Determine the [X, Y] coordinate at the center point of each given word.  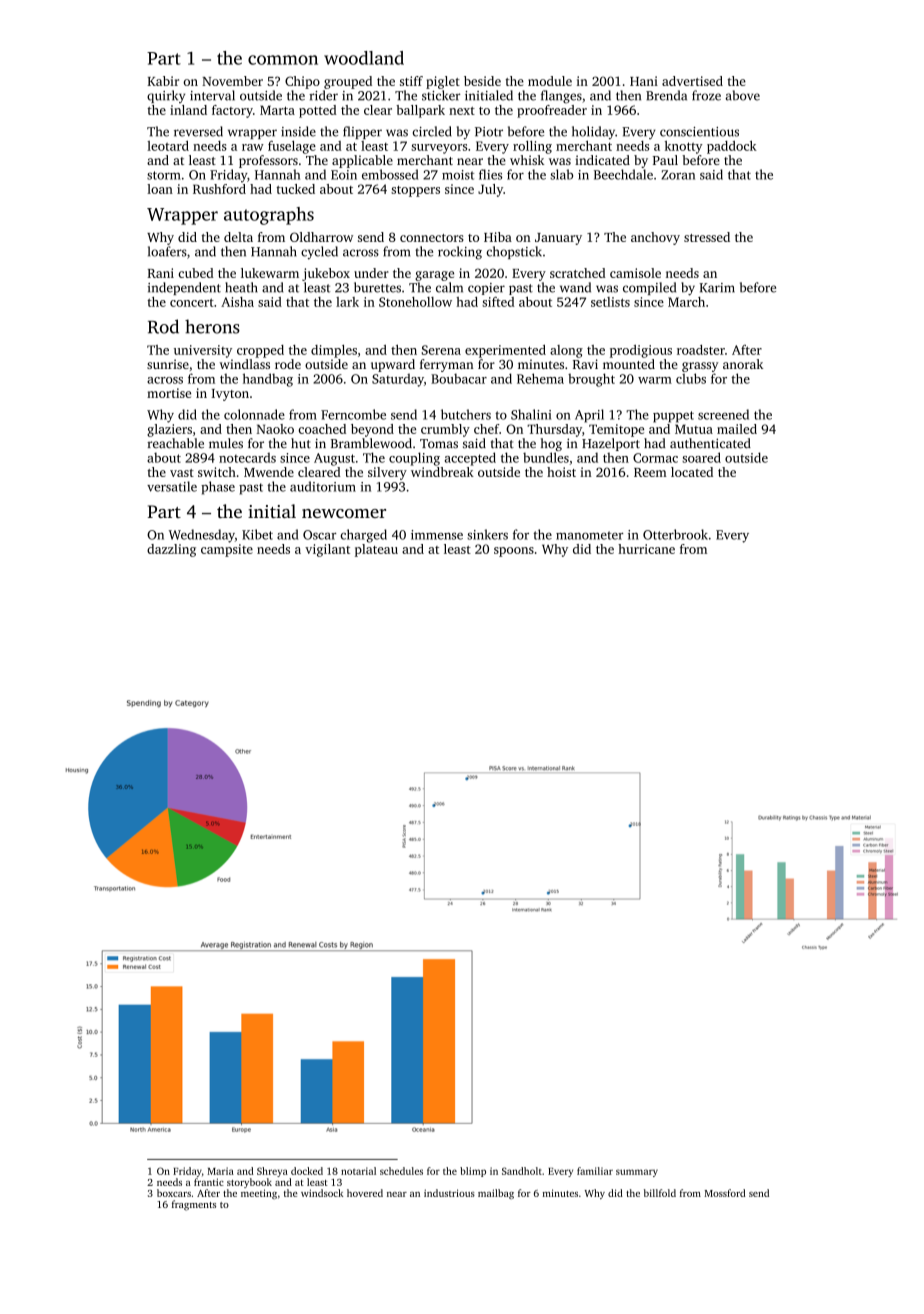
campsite [227, 550]
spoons [514, 552]
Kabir [163, 81]
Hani [644, 81]
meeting [259, 1194]
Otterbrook [675, 534]
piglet [443, 82]
